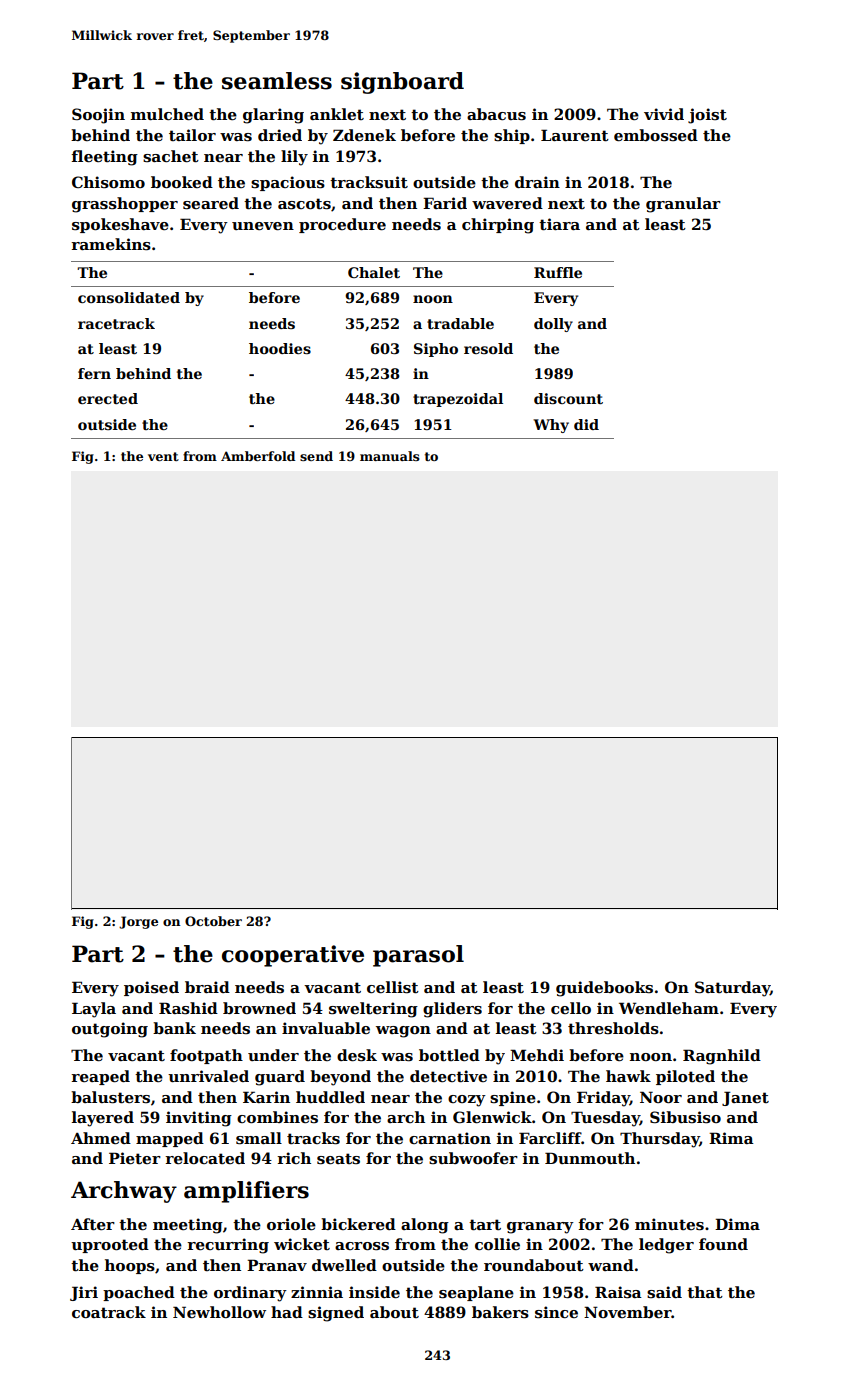  What do you see at coordinates (473, 1158) in the page?
I see `subwoofer` at bounding box center [473, 1158].
